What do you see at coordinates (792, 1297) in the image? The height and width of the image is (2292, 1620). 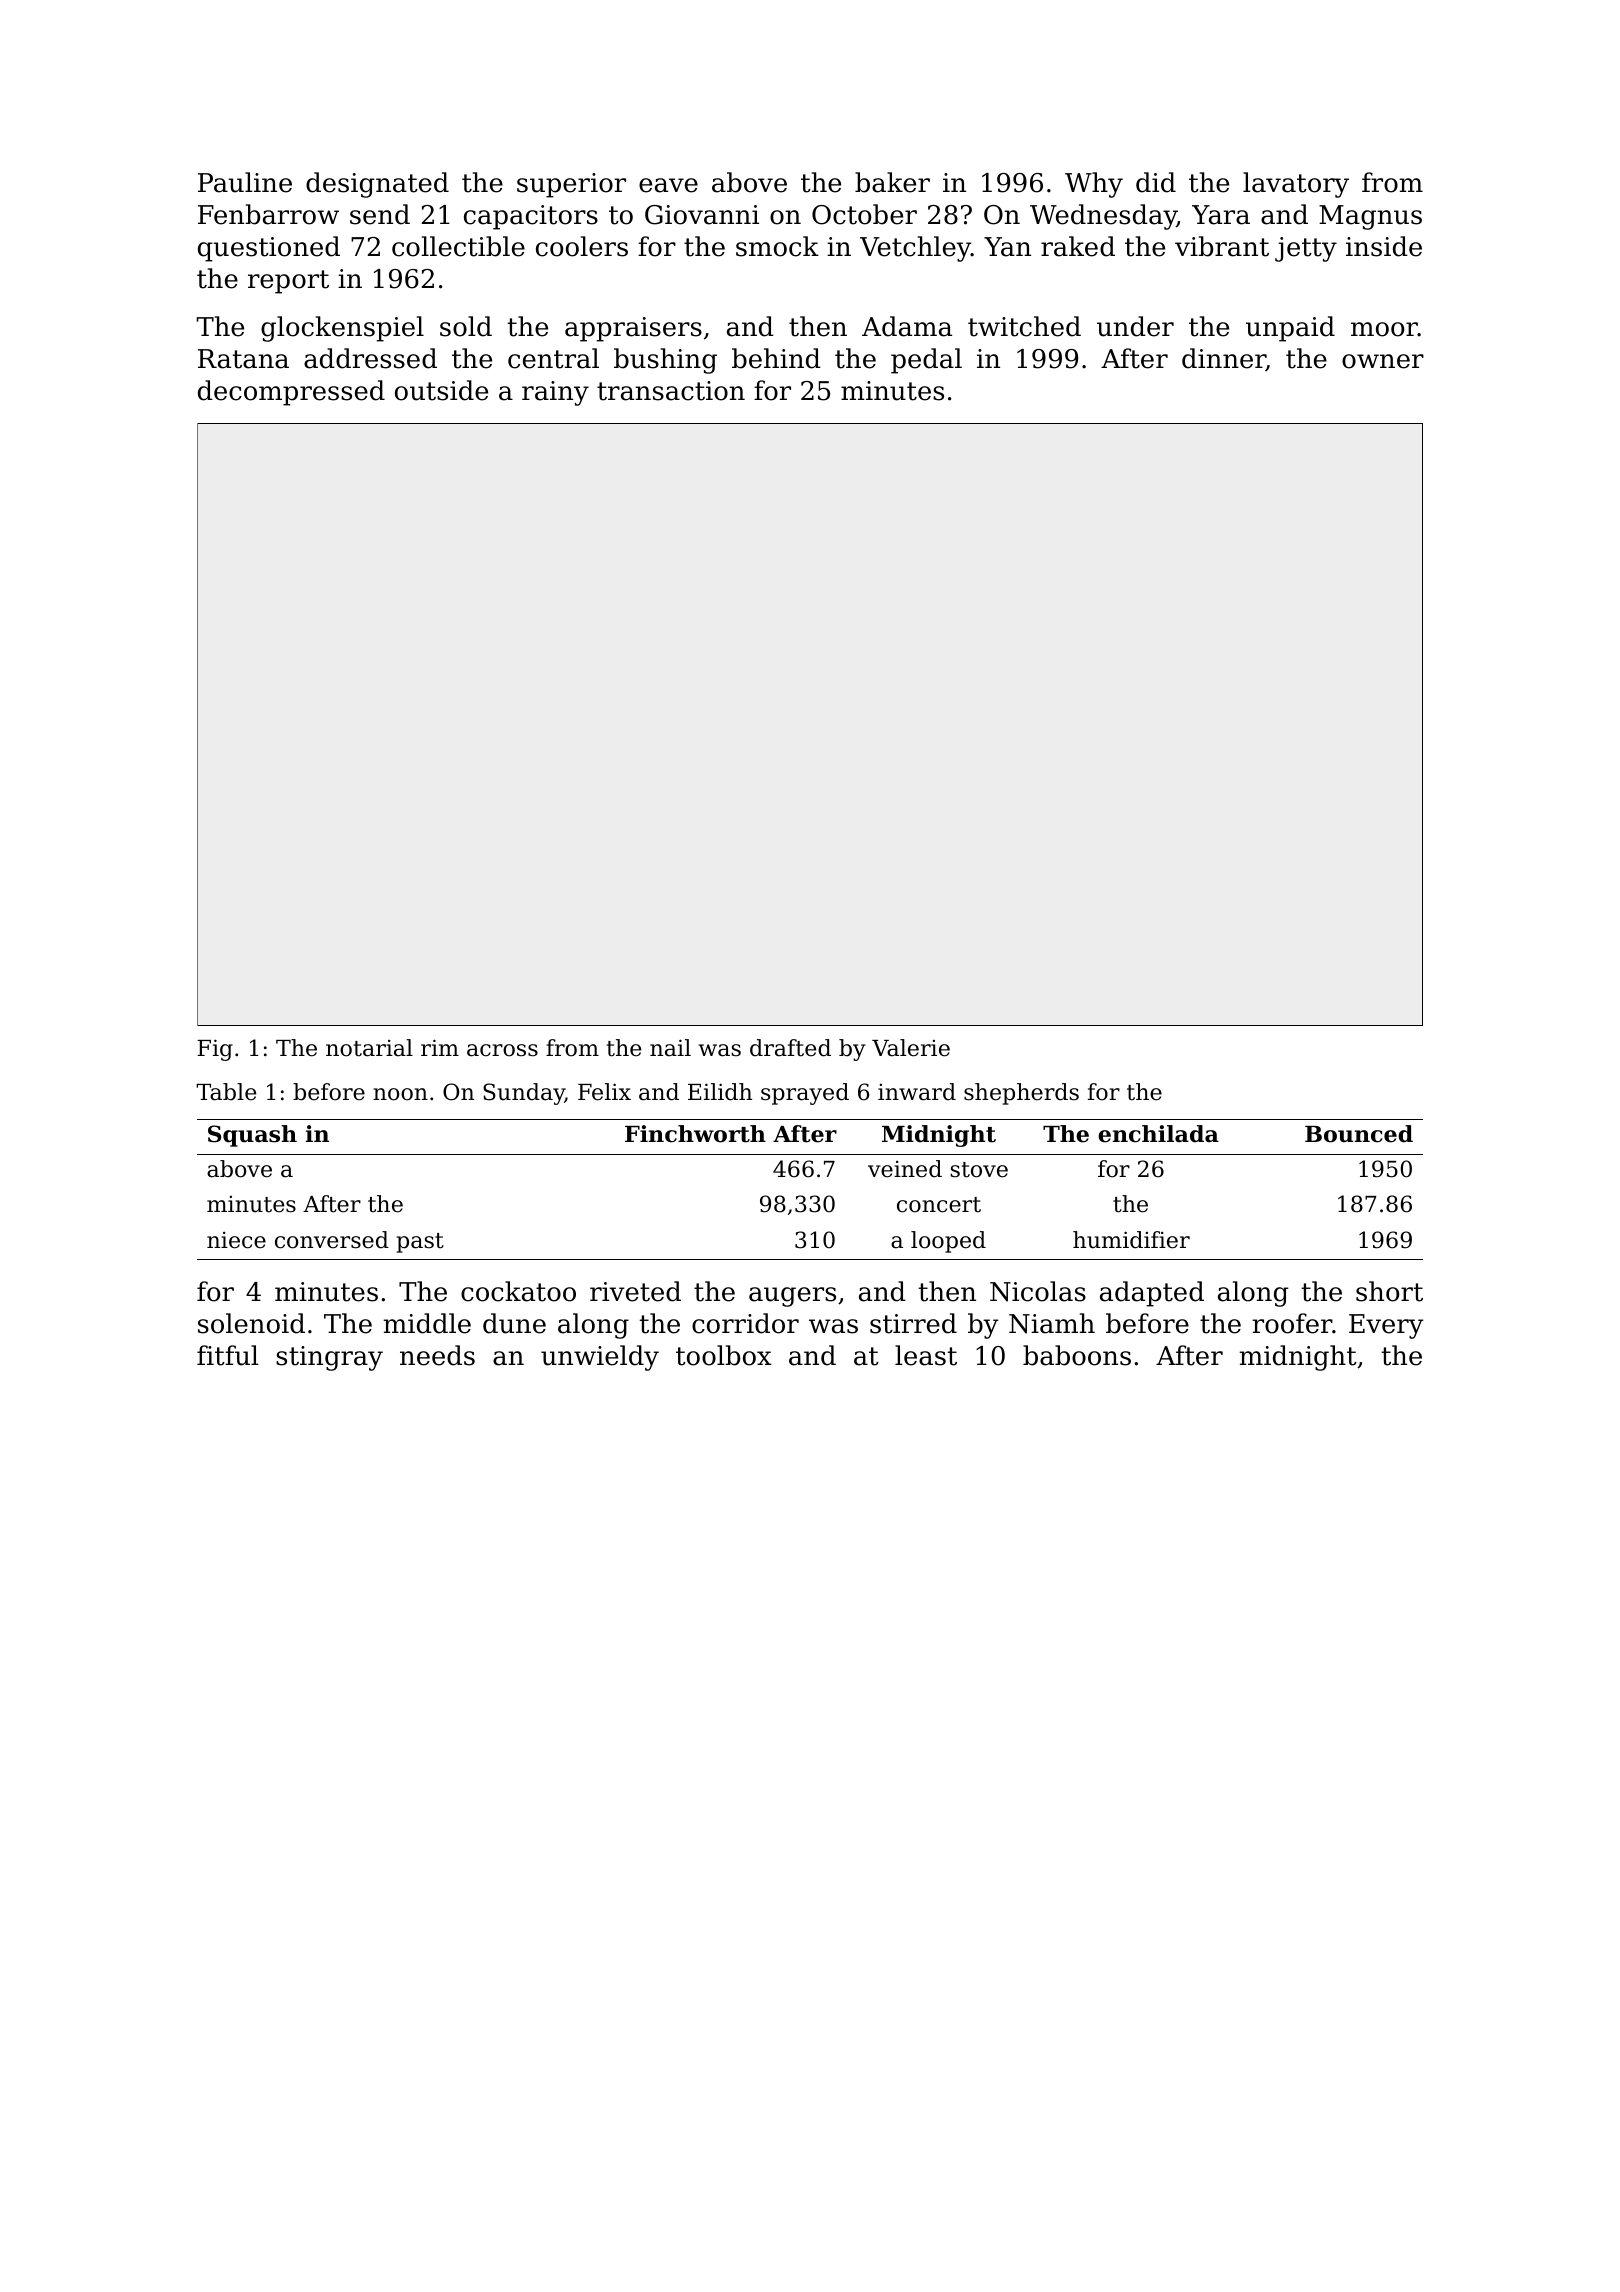 I see `augers` at bounding box center [792, 1297].
